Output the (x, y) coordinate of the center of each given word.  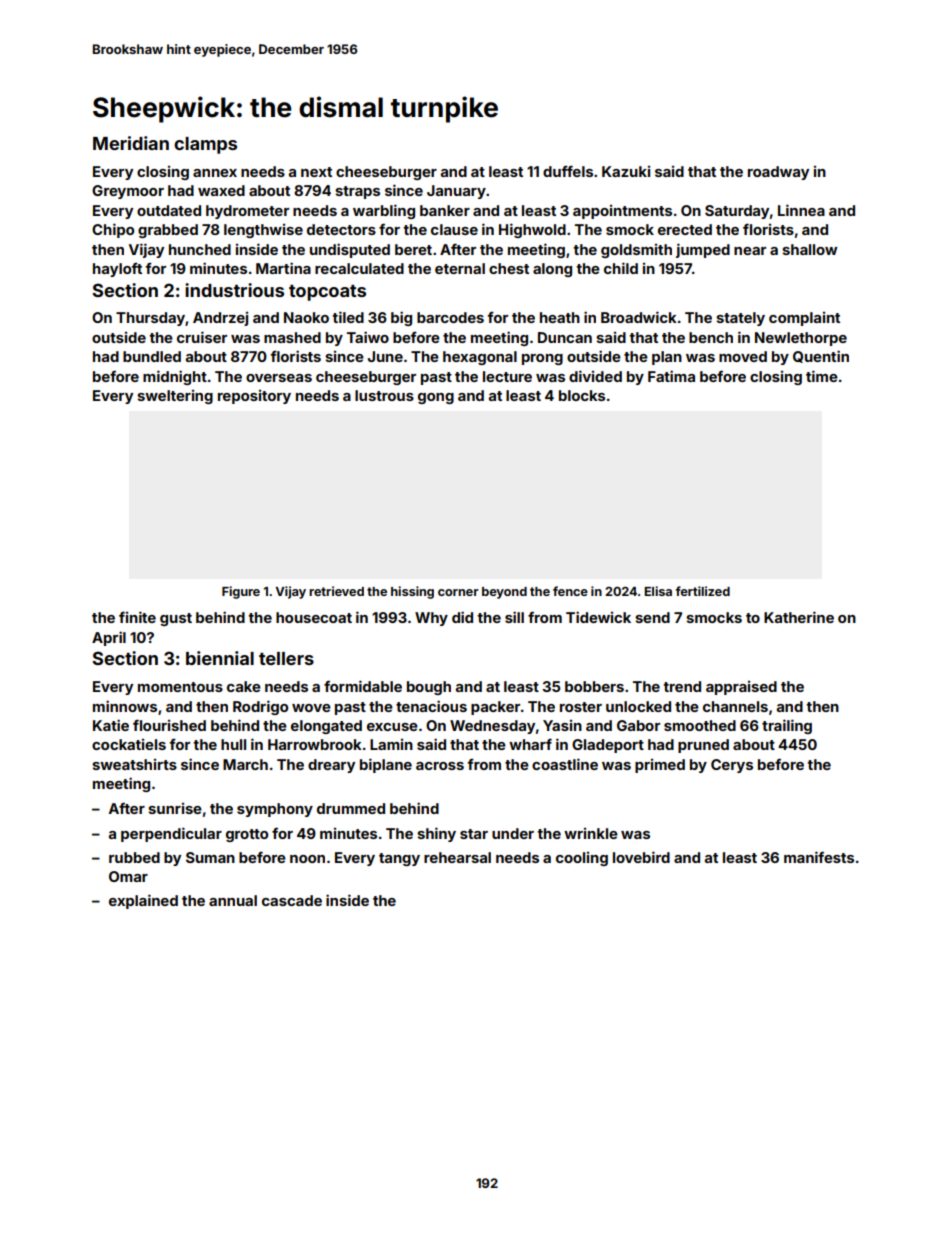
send (652, 617)
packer (495, 708)
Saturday (737, 212)
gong (436, 398)
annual (233, 900)
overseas (279, 378)
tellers (286, 658)
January (456, 192)
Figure (241, 592)
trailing (787, 726)
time (822, 376)
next (316, 172)
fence (570, 591)
